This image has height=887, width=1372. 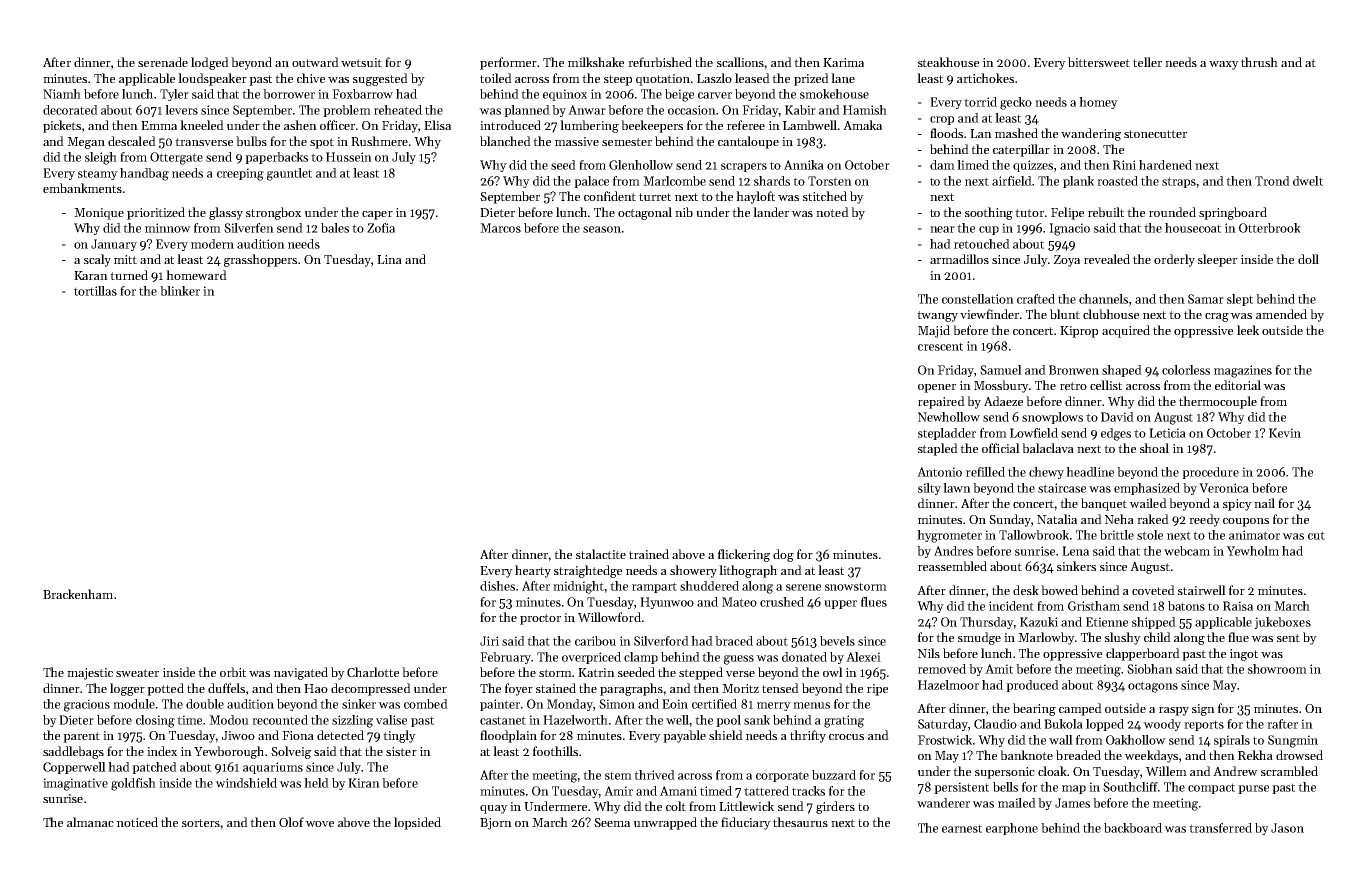 What do you see at coordinates (744, 555) in the image?
I see `flickering` at bounding box center [744, 555].
